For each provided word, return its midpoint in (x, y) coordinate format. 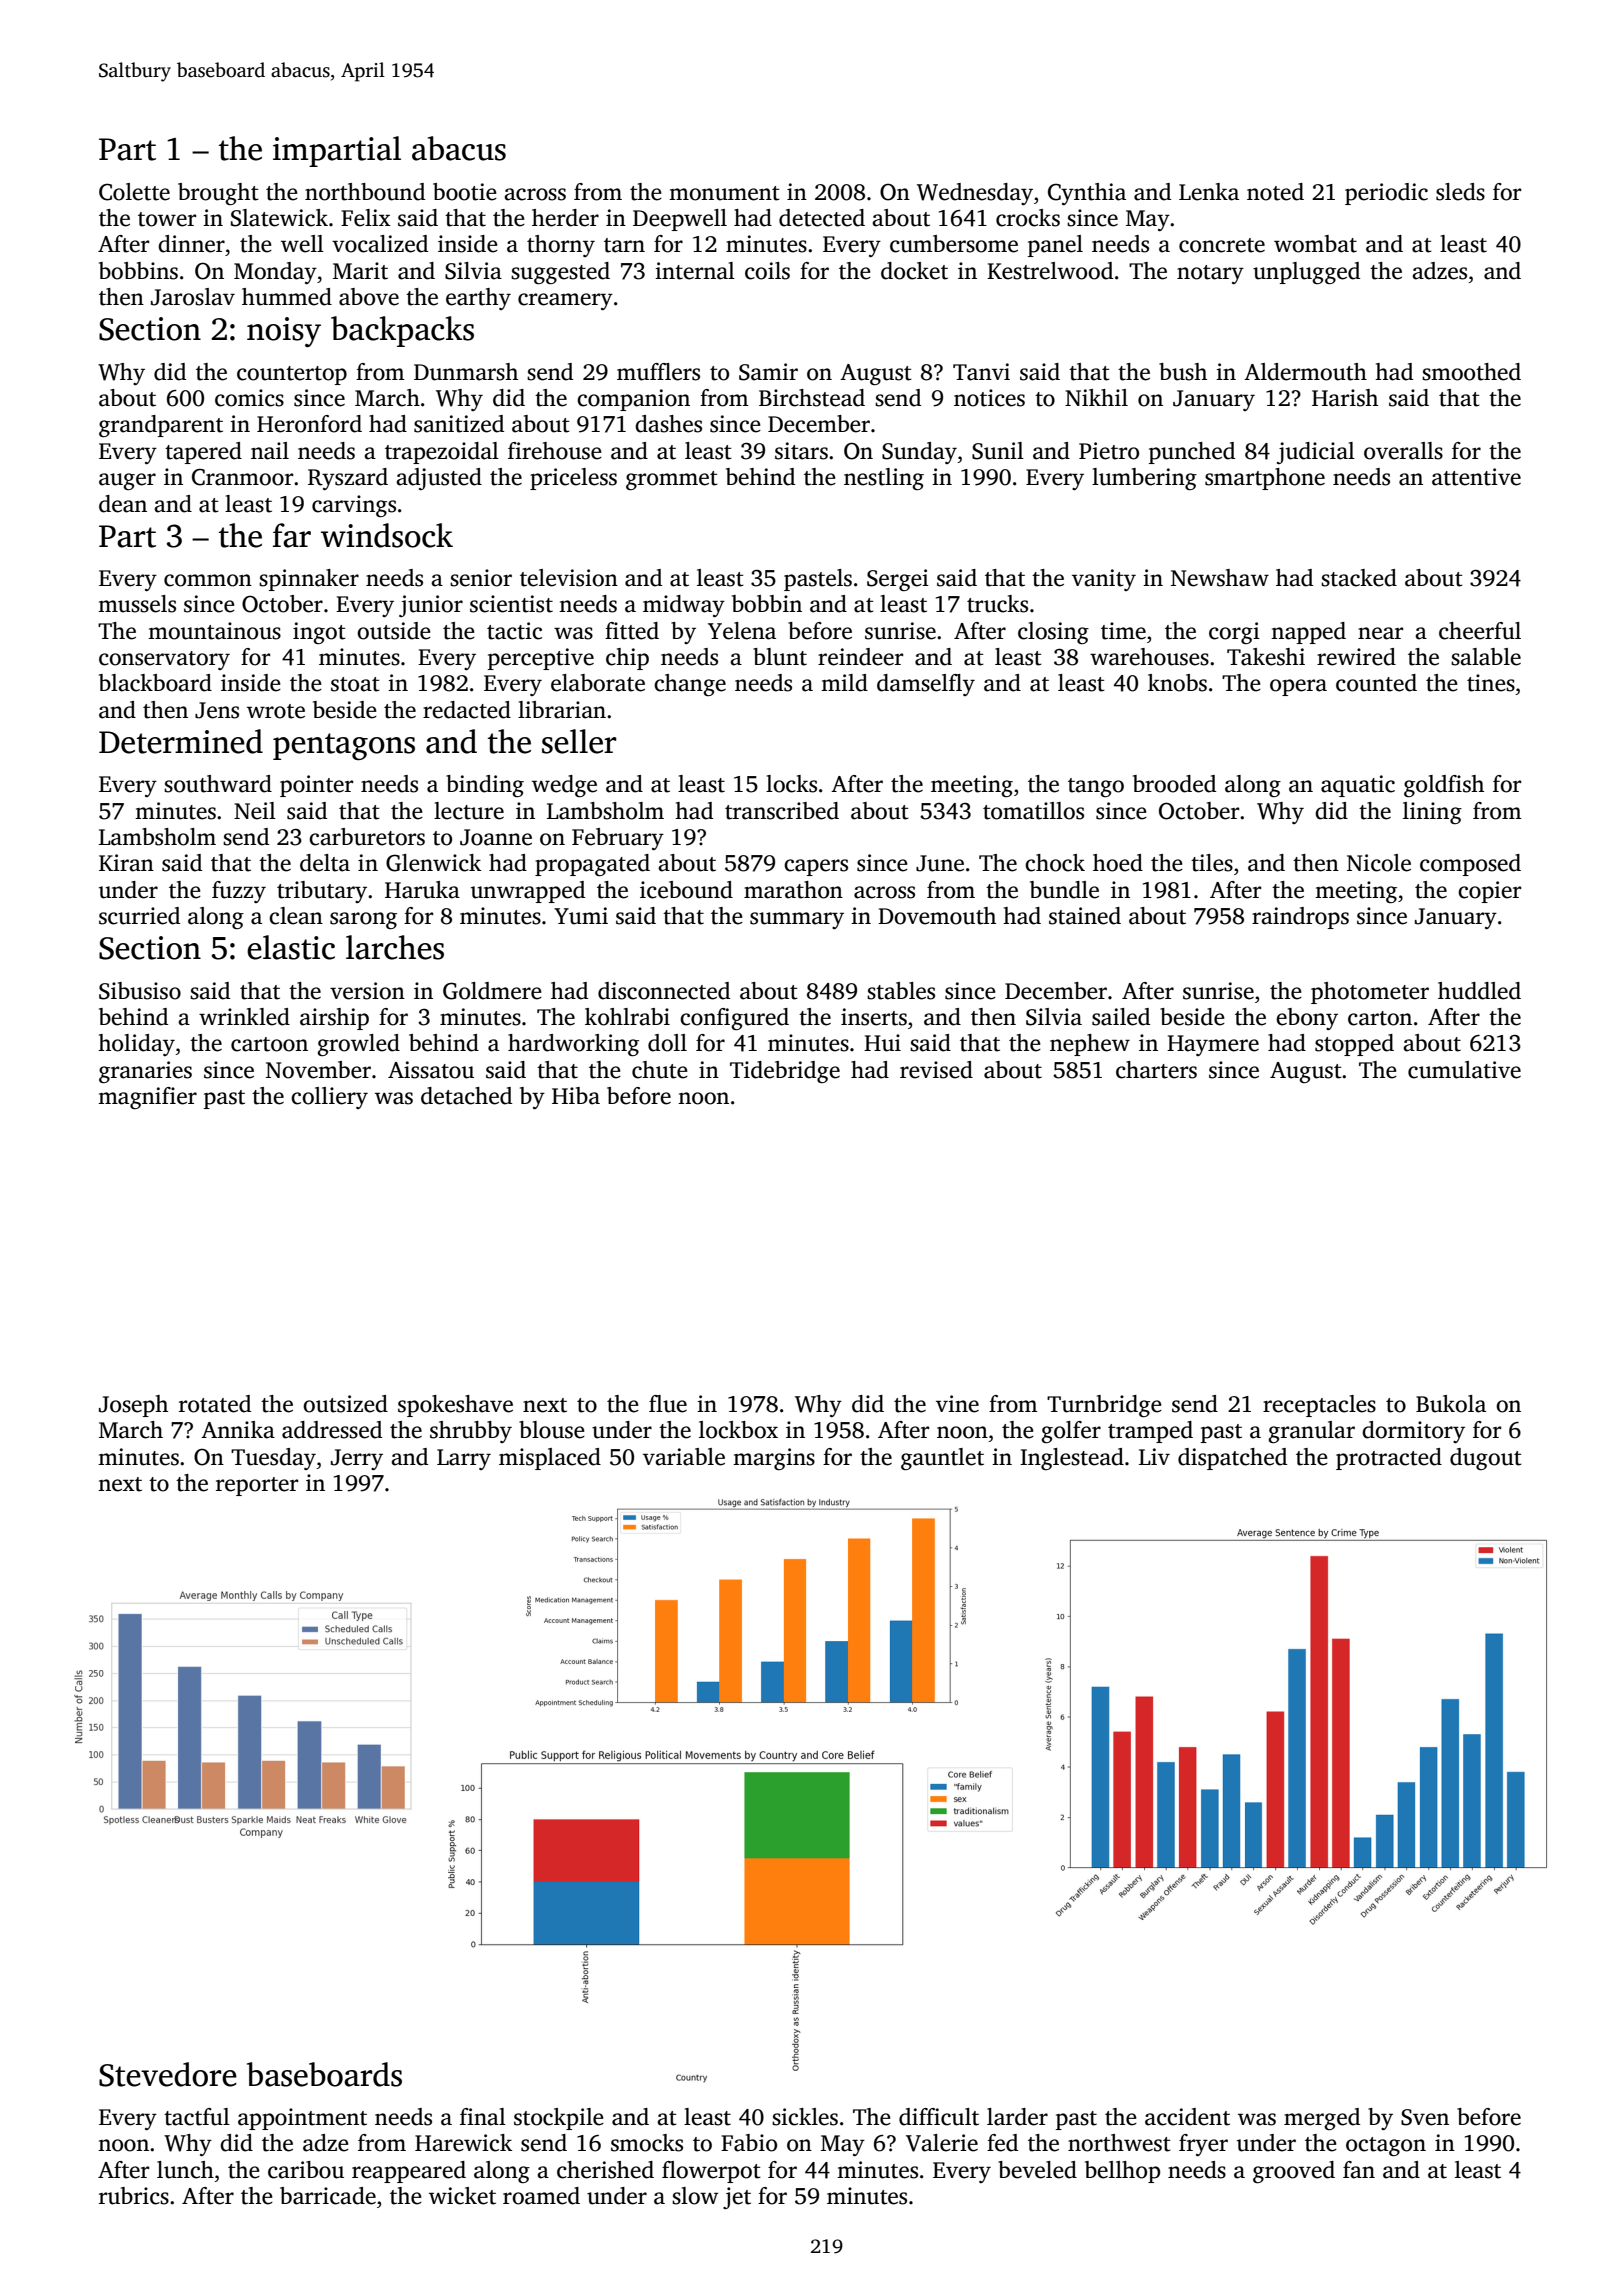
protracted (1389, 1459)
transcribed (782, 811)
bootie (465, 192)
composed (1470, 865)
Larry (464, 1459)
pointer (316, 786)
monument (724, 193)
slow (695, 2196)
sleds (1460, 192)
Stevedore (168, 2074)
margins (774, 1459)
